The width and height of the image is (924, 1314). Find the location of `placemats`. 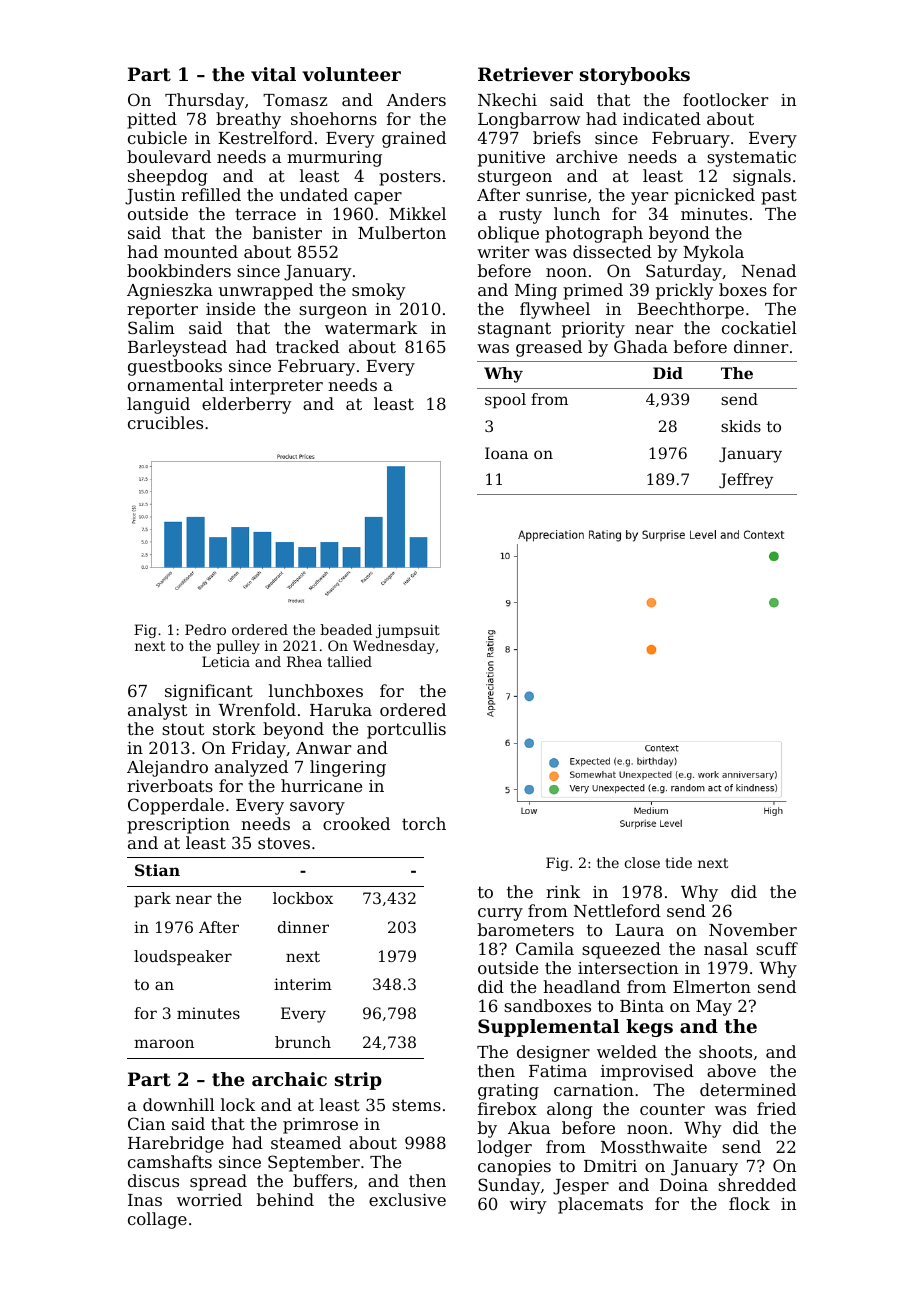

placemats is located at coordinates (600, 1205).
